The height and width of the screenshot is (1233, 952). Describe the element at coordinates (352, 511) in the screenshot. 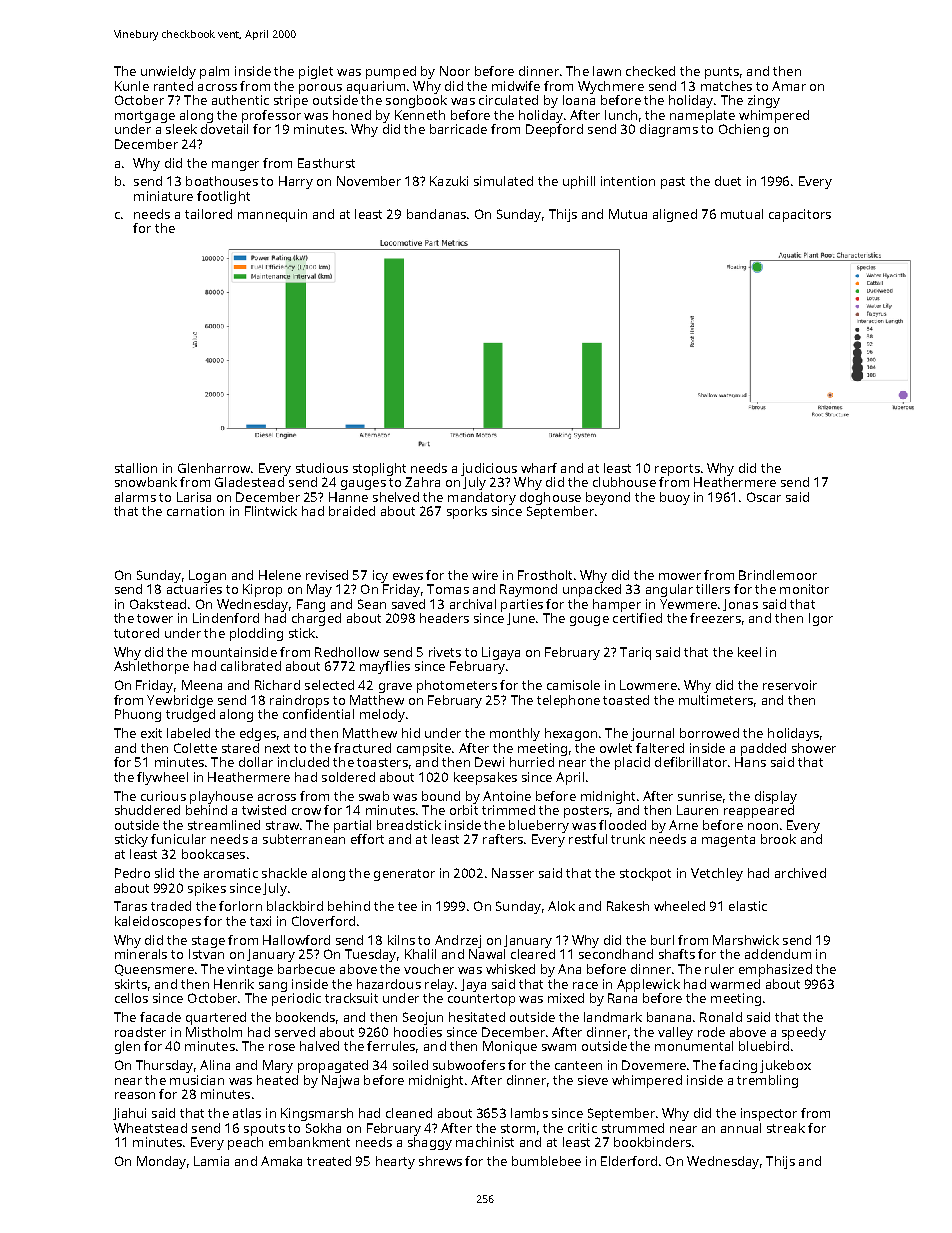

I see `braided` at that location.
